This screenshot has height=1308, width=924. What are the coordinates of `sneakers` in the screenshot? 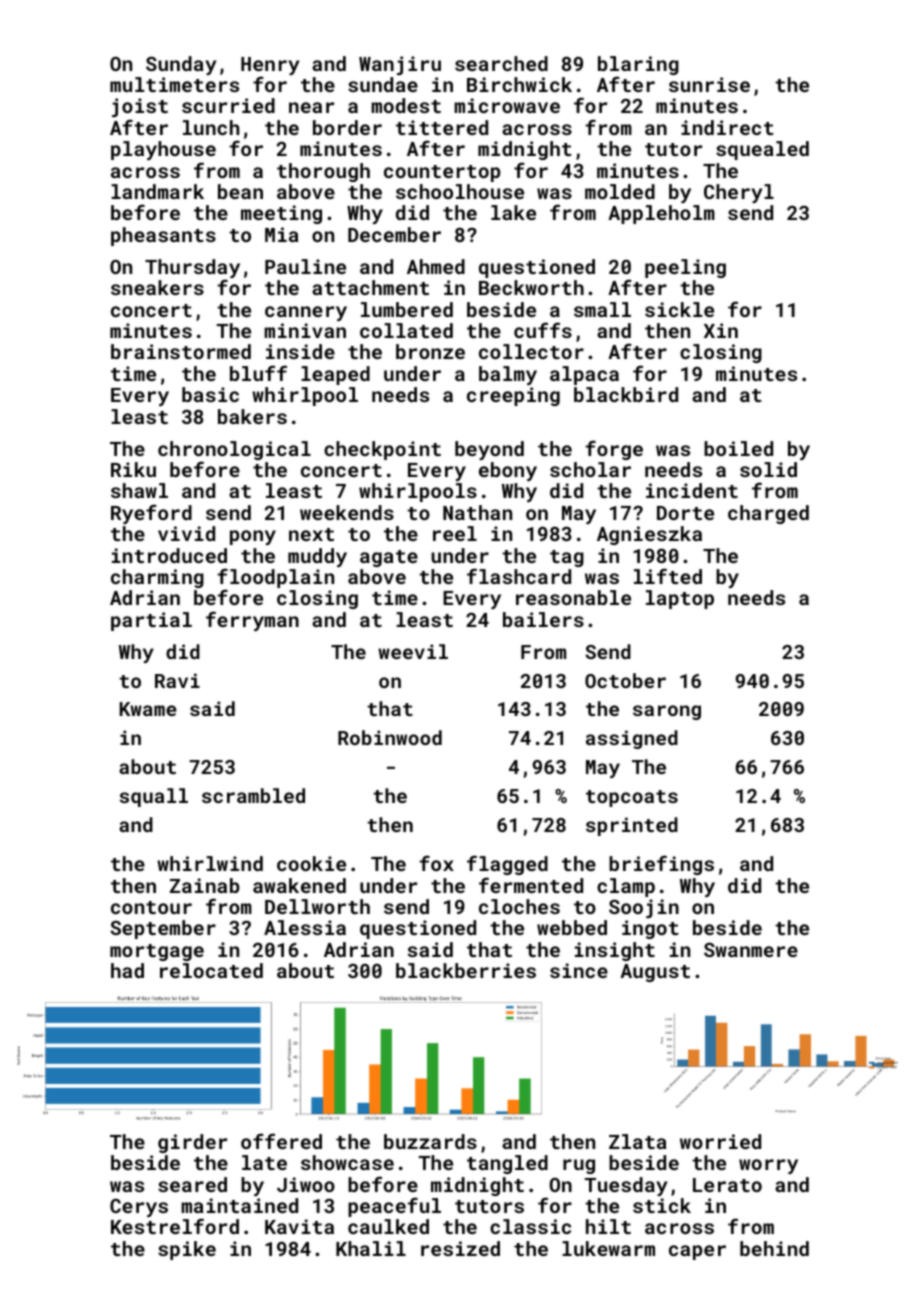 It's located at (157, 287).
